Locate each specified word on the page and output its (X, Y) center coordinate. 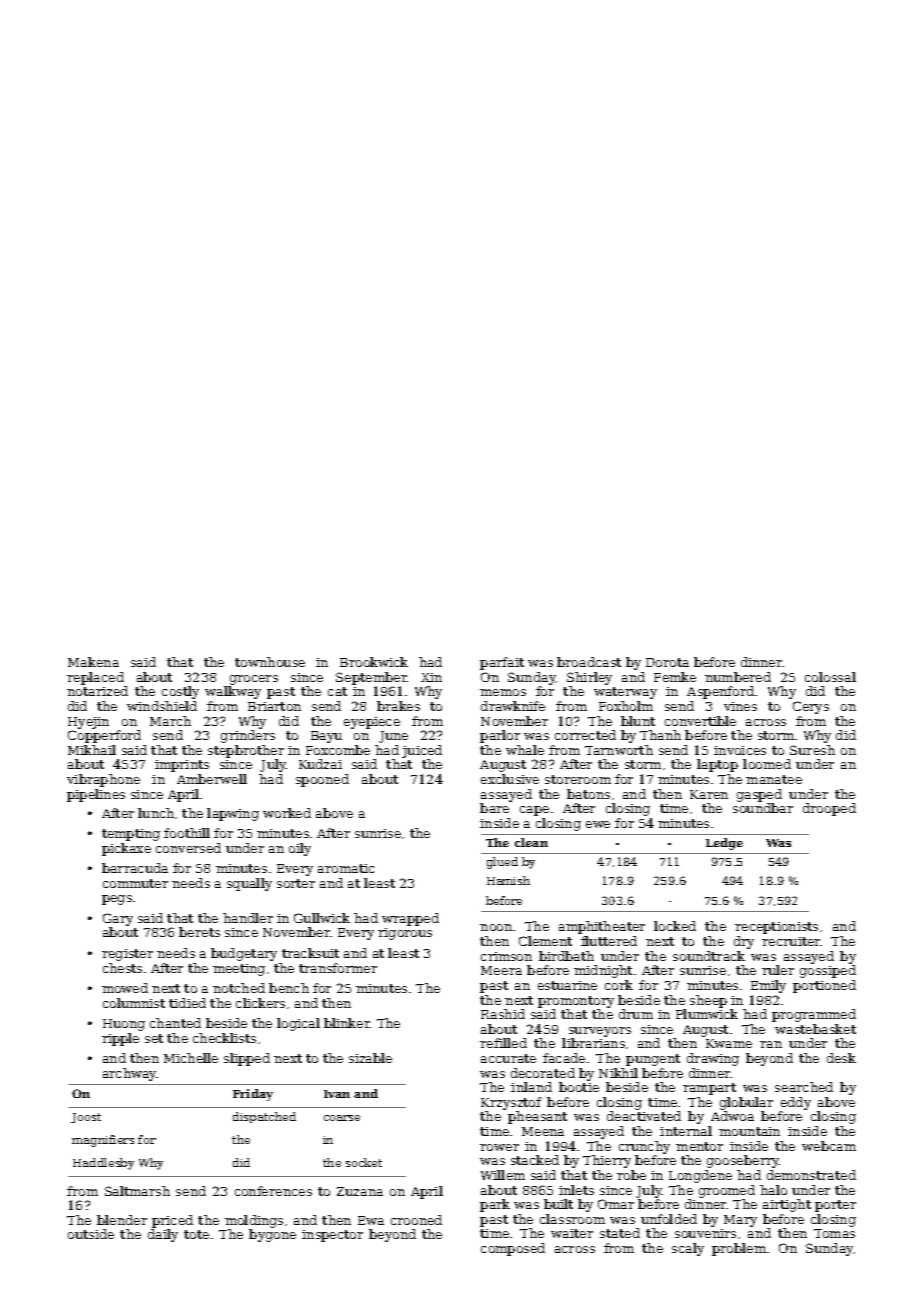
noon (496, 927)
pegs (117, 900)
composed (513, 1249)
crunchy (644, 1147)
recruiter (791, 941)
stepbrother (246, 751)
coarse (342, 1118)
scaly (688, 1249)
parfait (502, 663)
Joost (86, 1118)
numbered (738, 677)
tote (196, 1234)
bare (494, 808)
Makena (93, 662)
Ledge (724, 844)
